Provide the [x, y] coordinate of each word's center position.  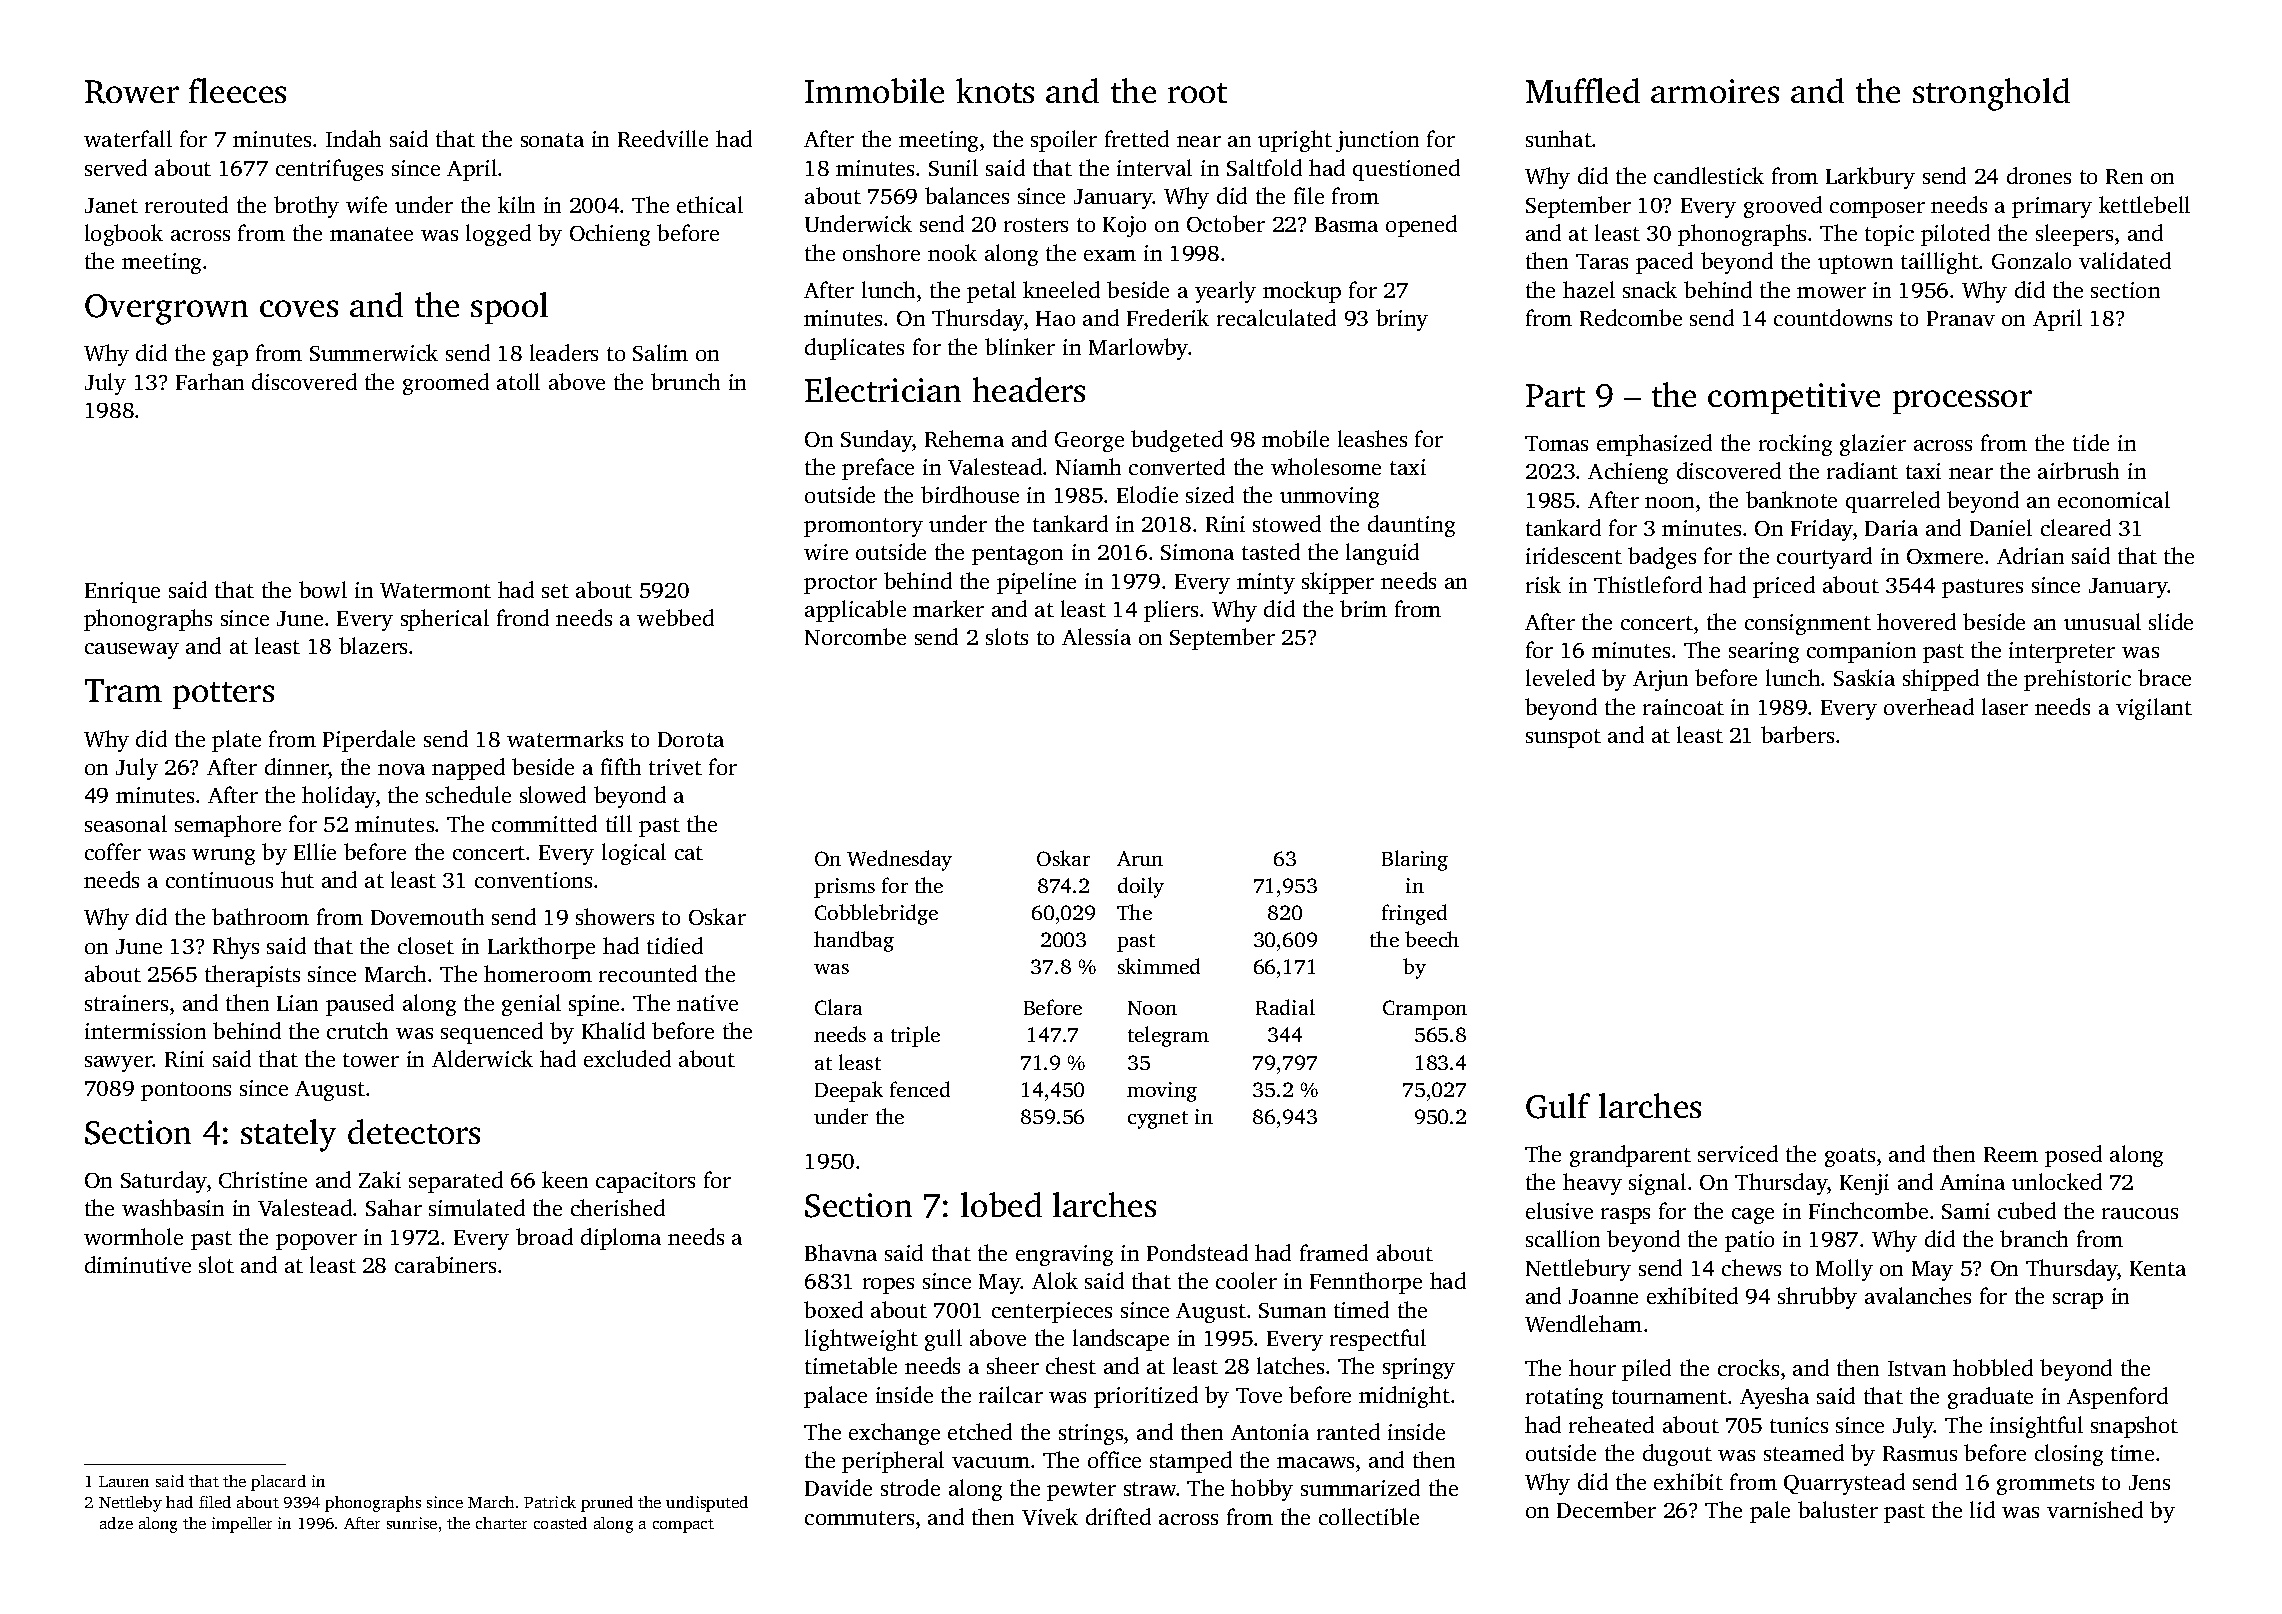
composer [1877, 210]
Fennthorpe [1366, 1283]
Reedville [663, 138]
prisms [844, 888]
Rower [132, 92]
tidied [675, 945]
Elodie [1147, 494]
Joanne [1603, 1296]
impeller [242, 1525]
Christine [263, 1179]
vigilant [2154, 709]
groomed [446, 384]
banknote [1791, 499]
